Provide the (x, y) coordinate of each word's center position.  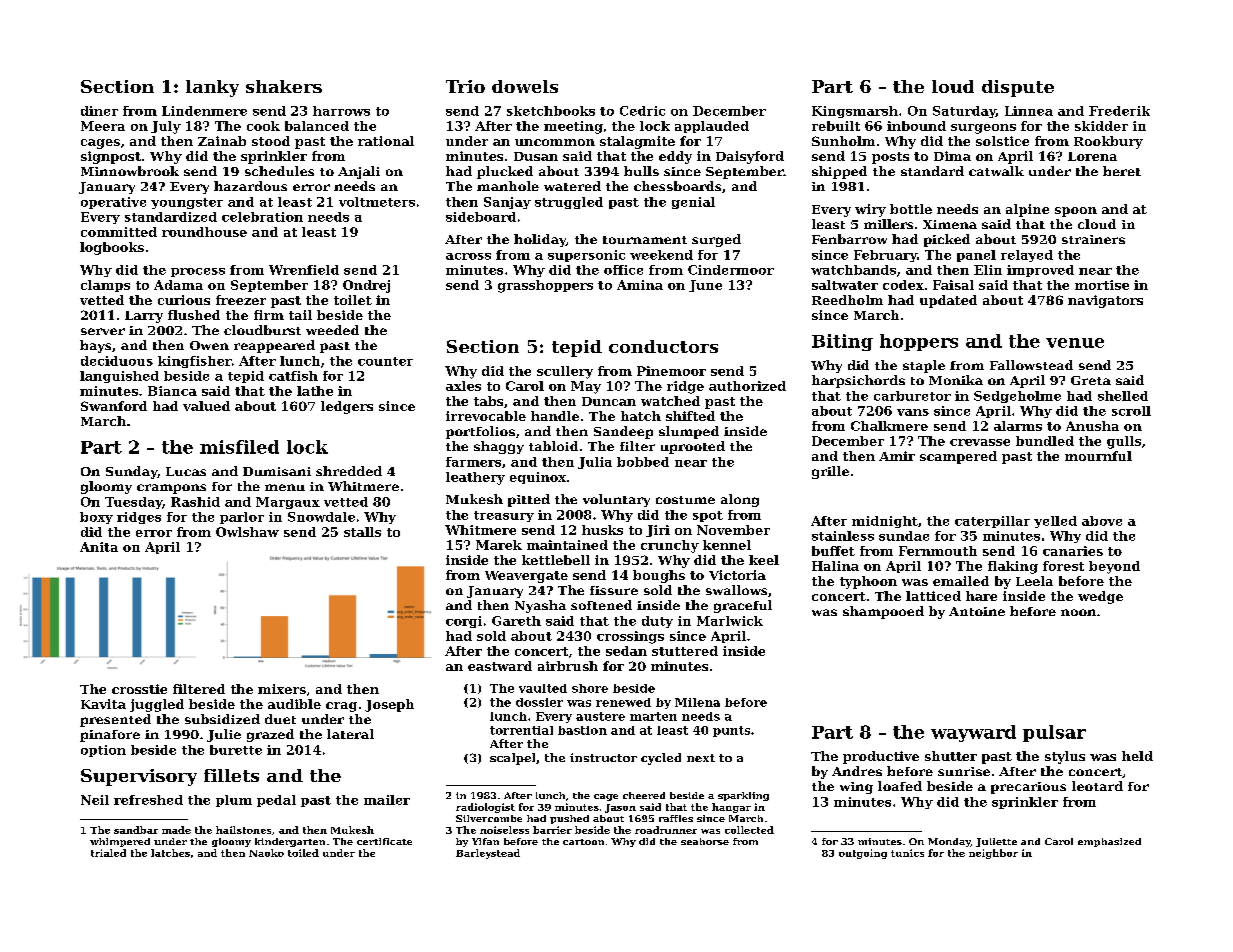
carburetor (912, 396)
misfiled (239, 447)
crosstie (139, 689)
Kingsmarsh (855, 112)
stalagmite (637, 142)
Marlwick (730, 621)
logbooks (112, 248)
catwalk (996, 171)
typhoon (868, 582)
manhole (508, 186)
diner (99, 111)
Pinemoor (671, 371)
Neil (95, 800)
